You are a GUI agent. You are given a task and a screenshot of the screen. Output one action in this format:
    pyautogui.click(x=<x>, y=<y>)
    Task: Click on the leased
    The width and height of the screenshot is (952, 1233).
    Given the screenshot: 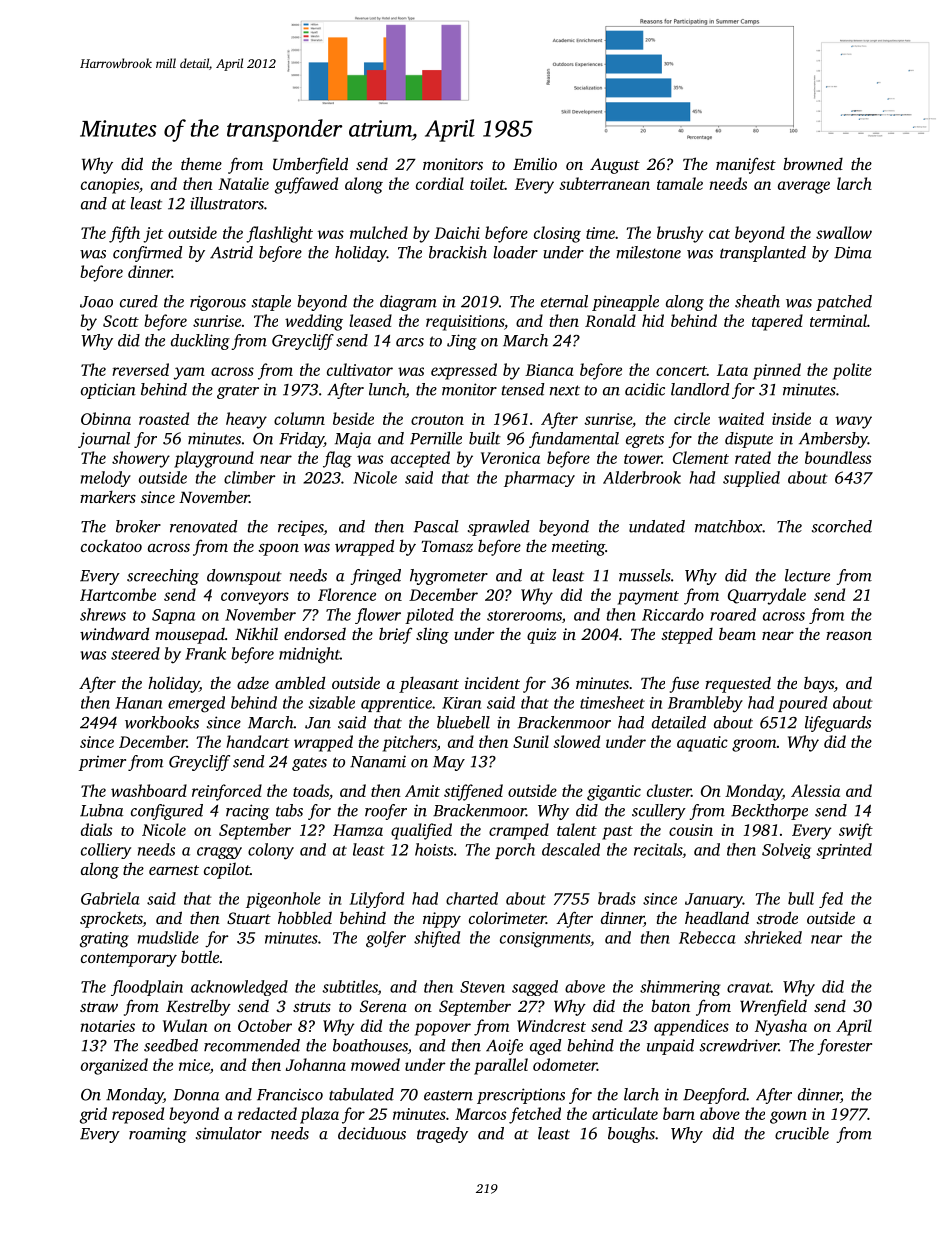 What is the action you would take?
    pyautogui.click(x=370, y=320)
